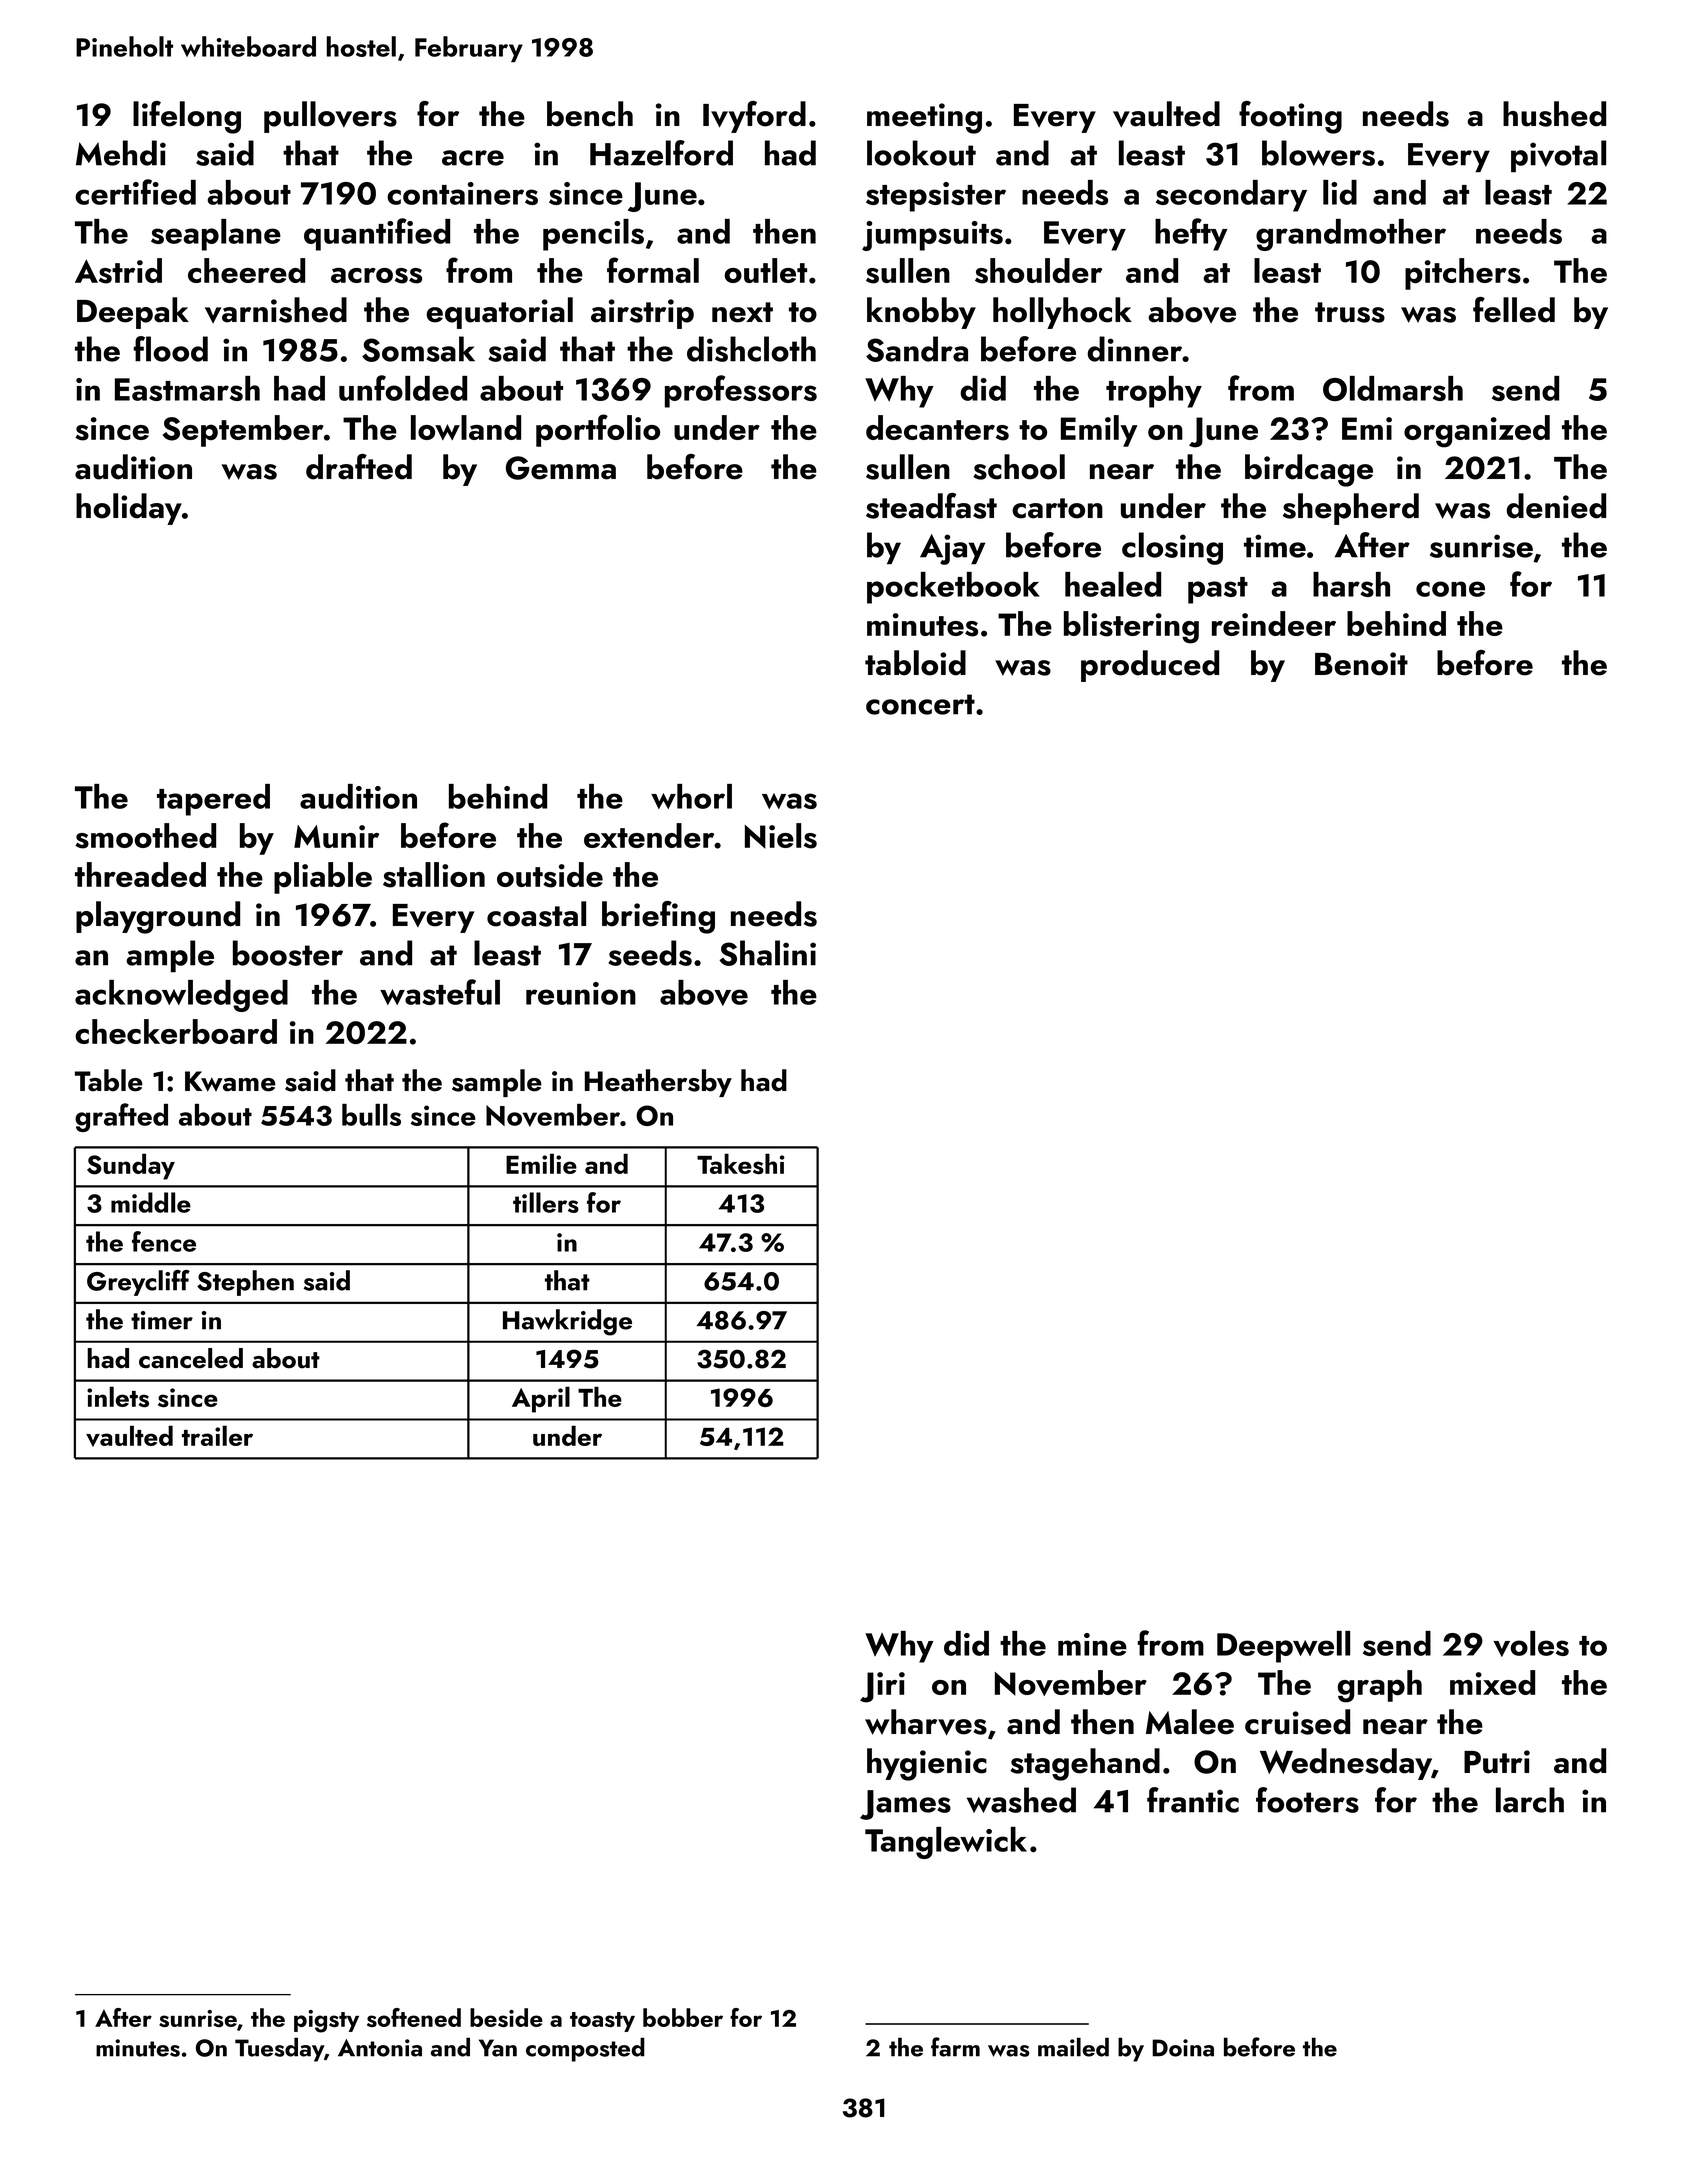 The height and width of the document is (2178, 1683). I want to click on Emilie, so click(541, 1163).
